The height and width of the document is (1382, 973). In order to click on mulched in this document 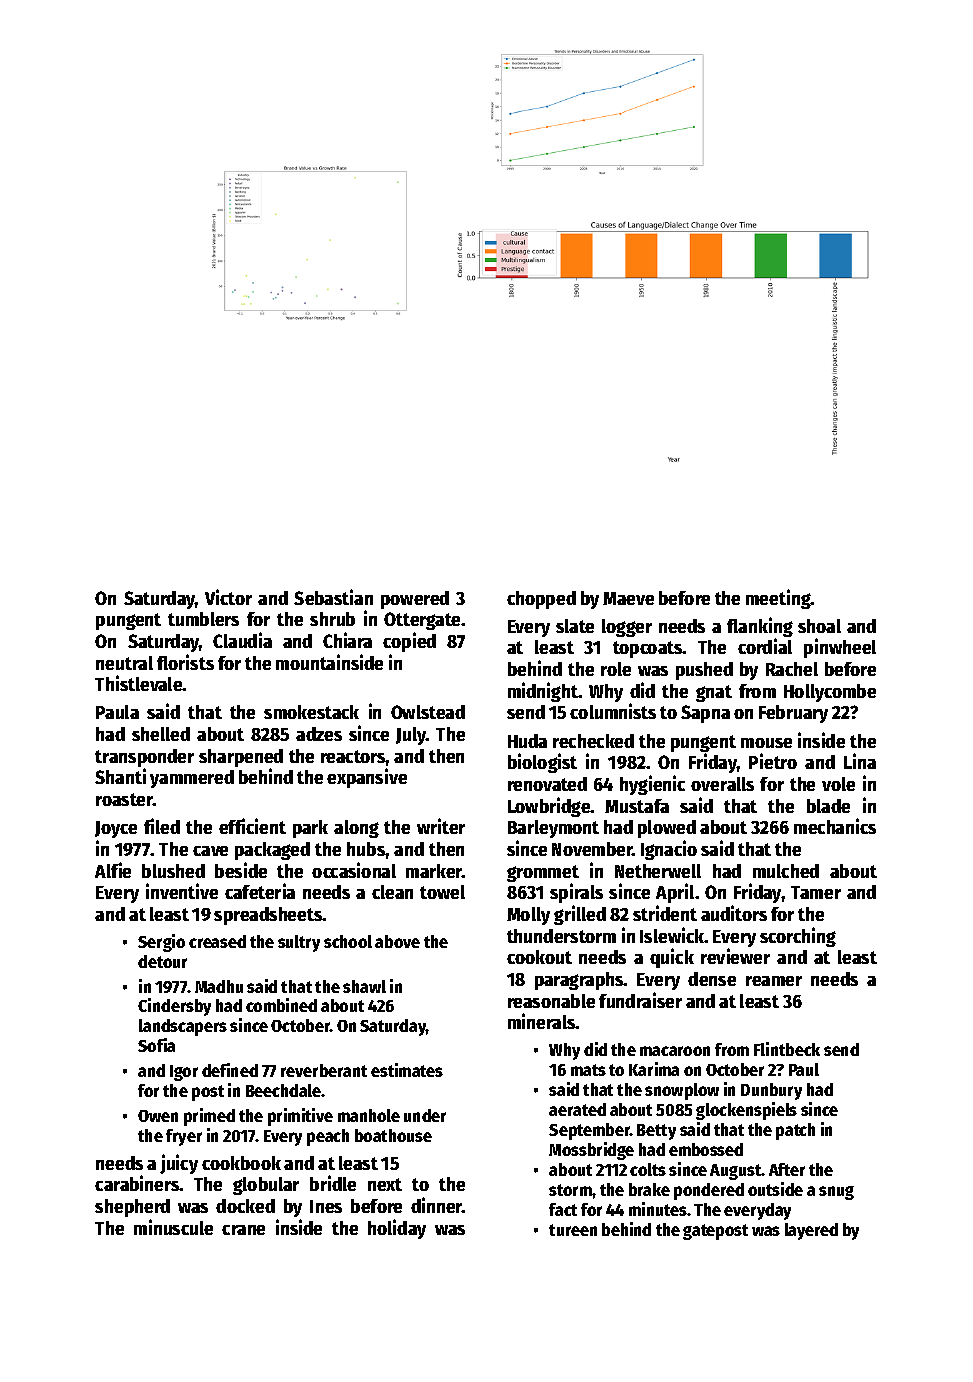, I will do `click(786, 871)`.
